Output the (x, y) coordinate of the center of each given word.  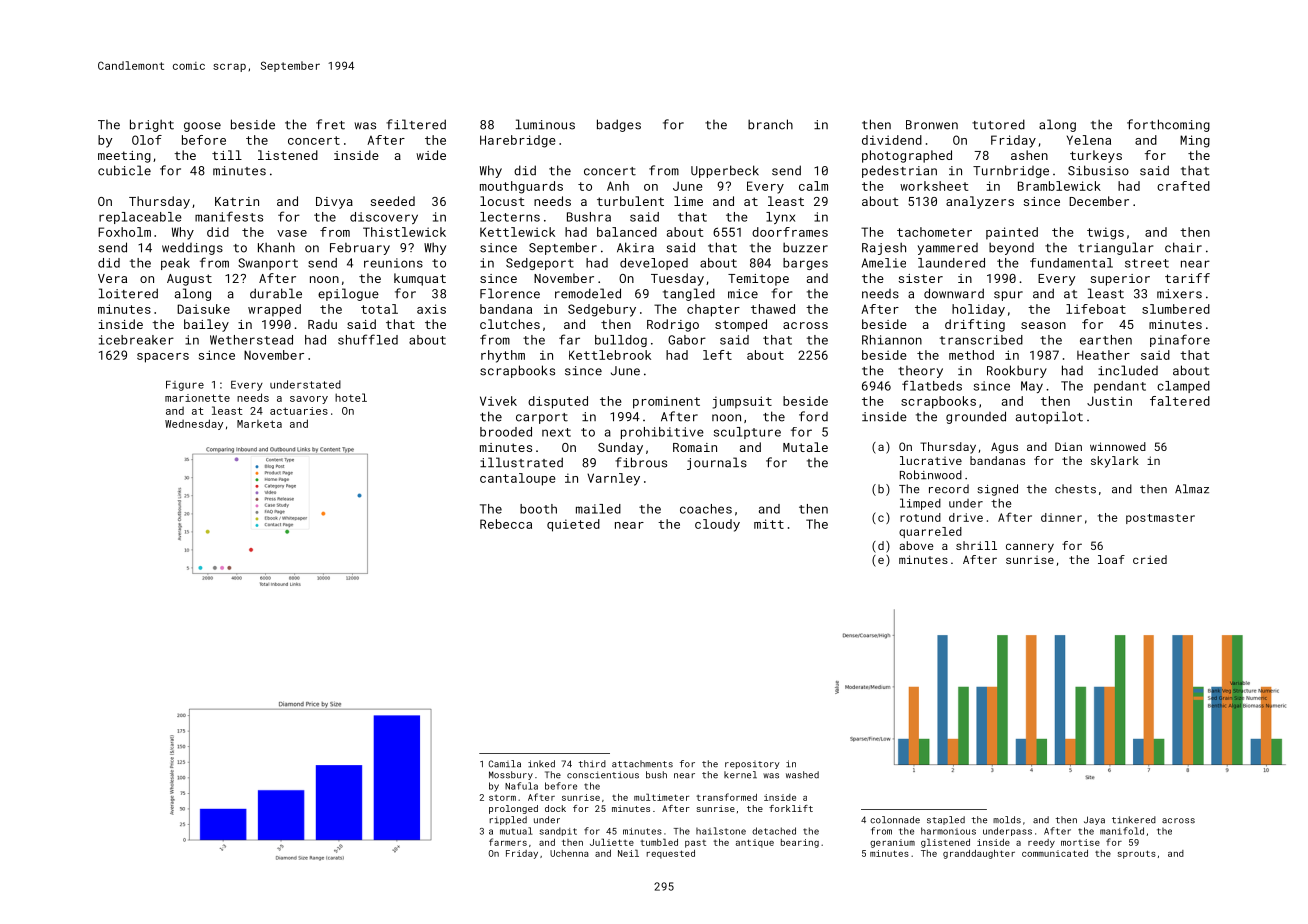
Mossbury (511, 775)
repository (752, 765)
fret (330, 124)
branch (770, 124)
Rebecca (506, 524)
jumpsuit (742, 402)
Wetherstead (251, 340)
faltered (1180, 401)
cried (1150, 559)
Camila (504, 764)
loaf (1111, 559)
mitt (769, 524)
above (916, 545)
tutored (998, 124)
